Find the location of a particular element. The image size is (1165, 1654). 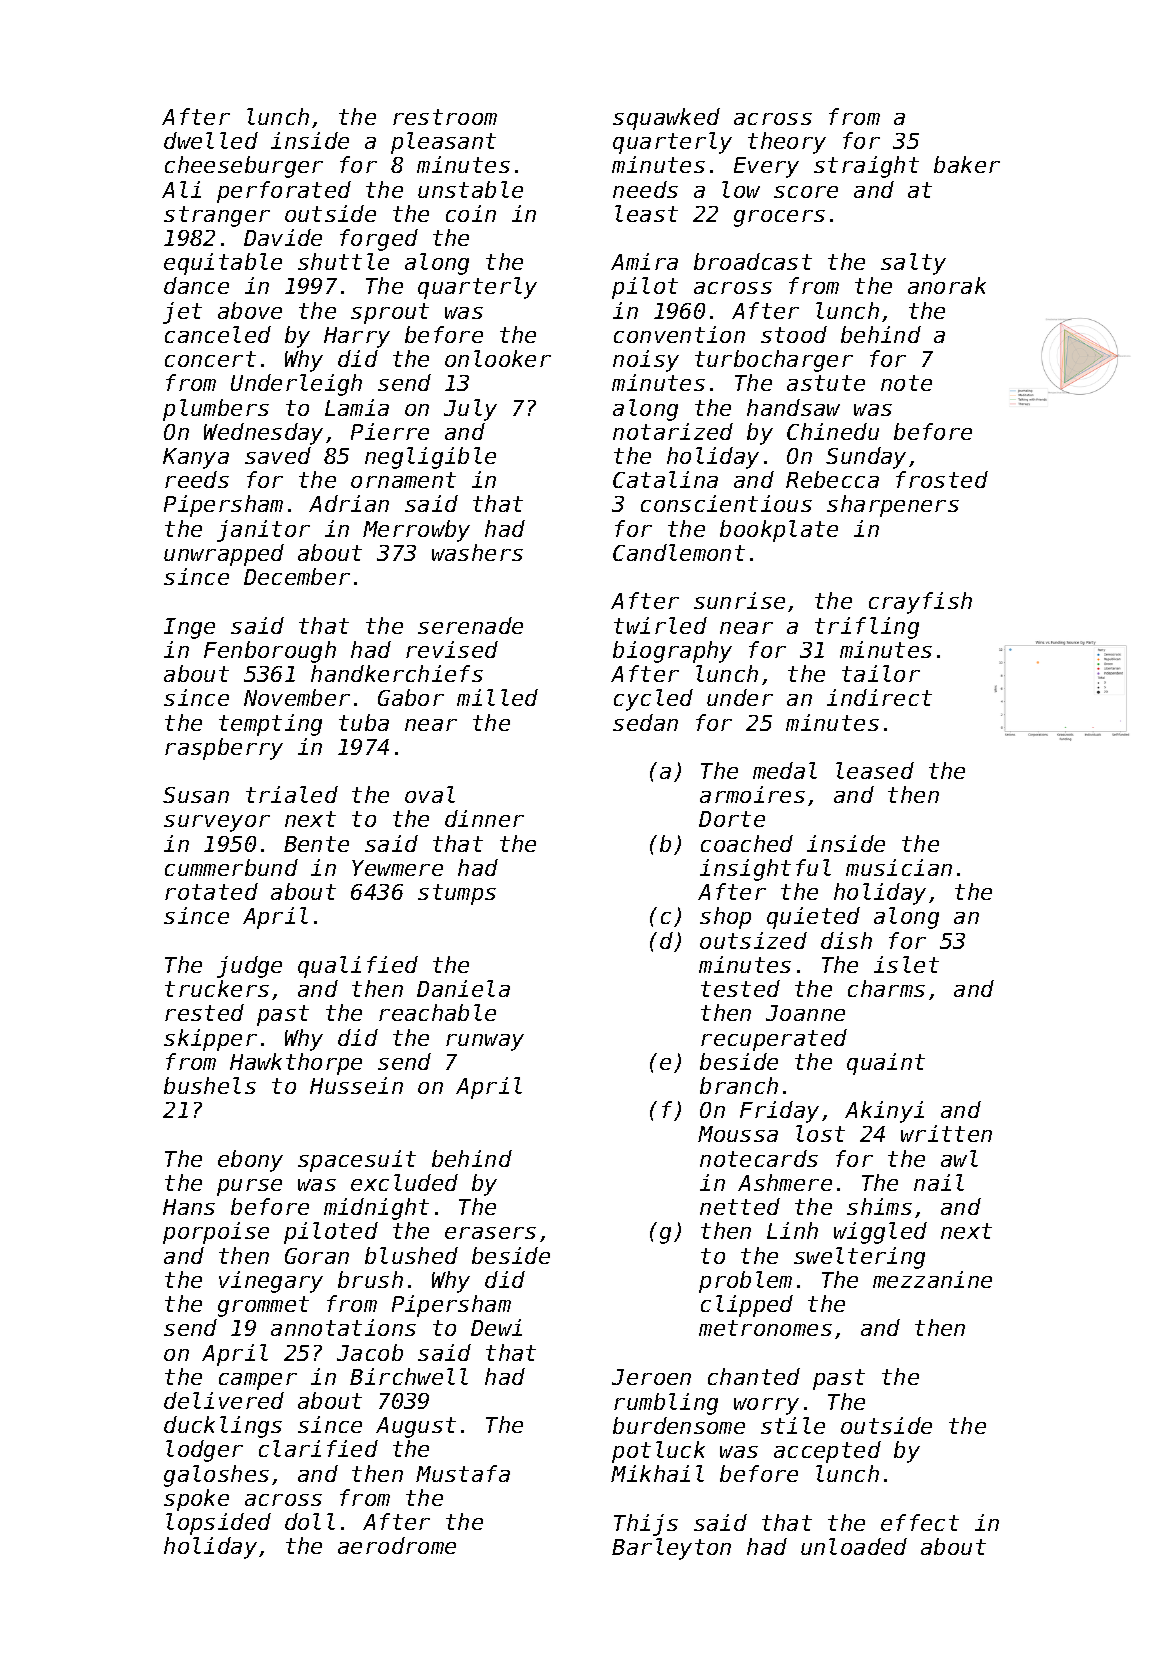

perforated is located at coordinates (284, 192).
